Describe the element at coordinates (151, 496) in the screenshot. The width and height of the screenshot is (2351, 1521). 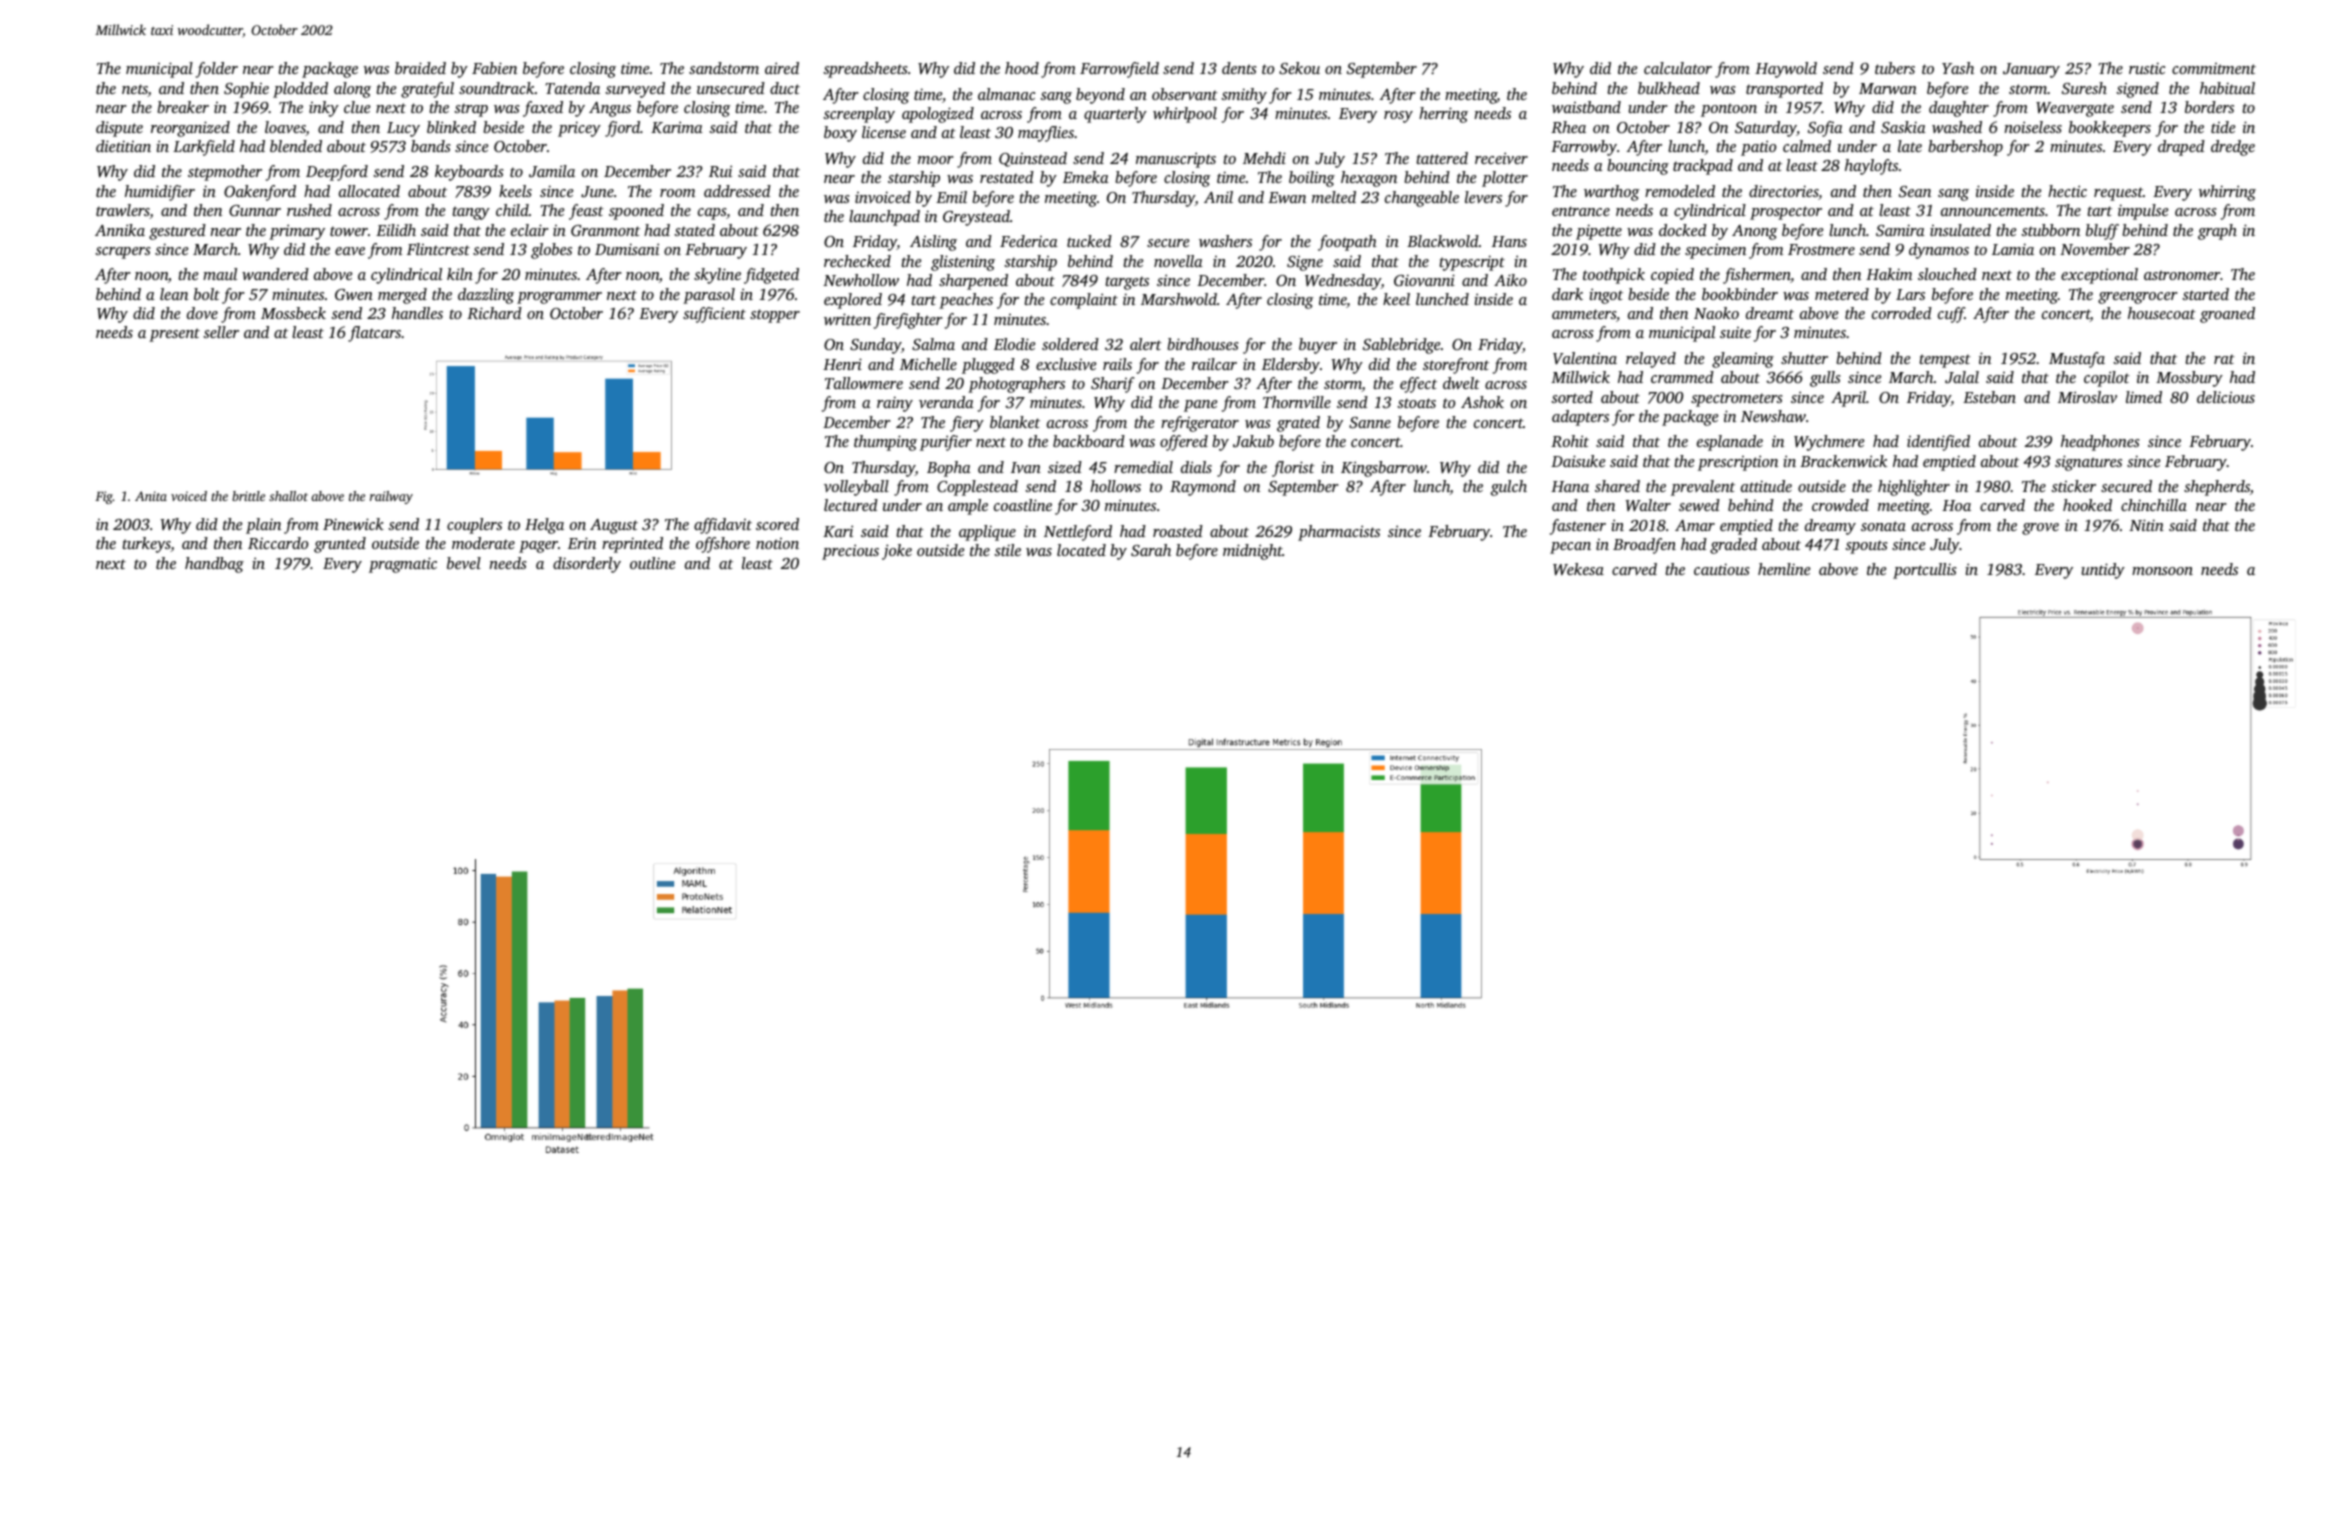
I see `Anita` at that location.
